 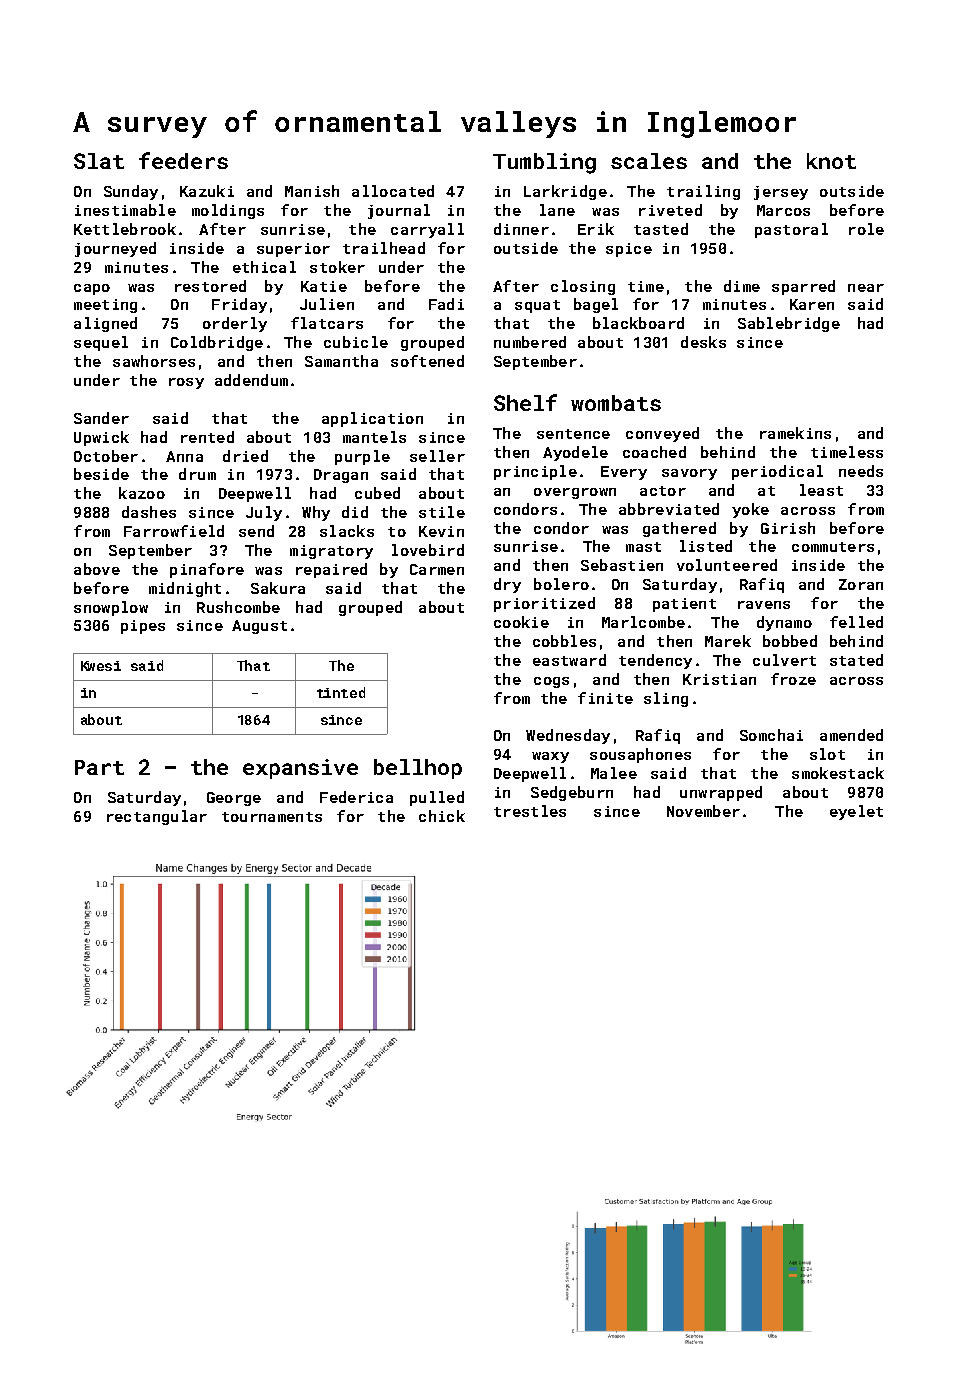 What do you see at coordinates (507, 585) in the screenshot?
I see `dry` at bounding box center [507, 585].
